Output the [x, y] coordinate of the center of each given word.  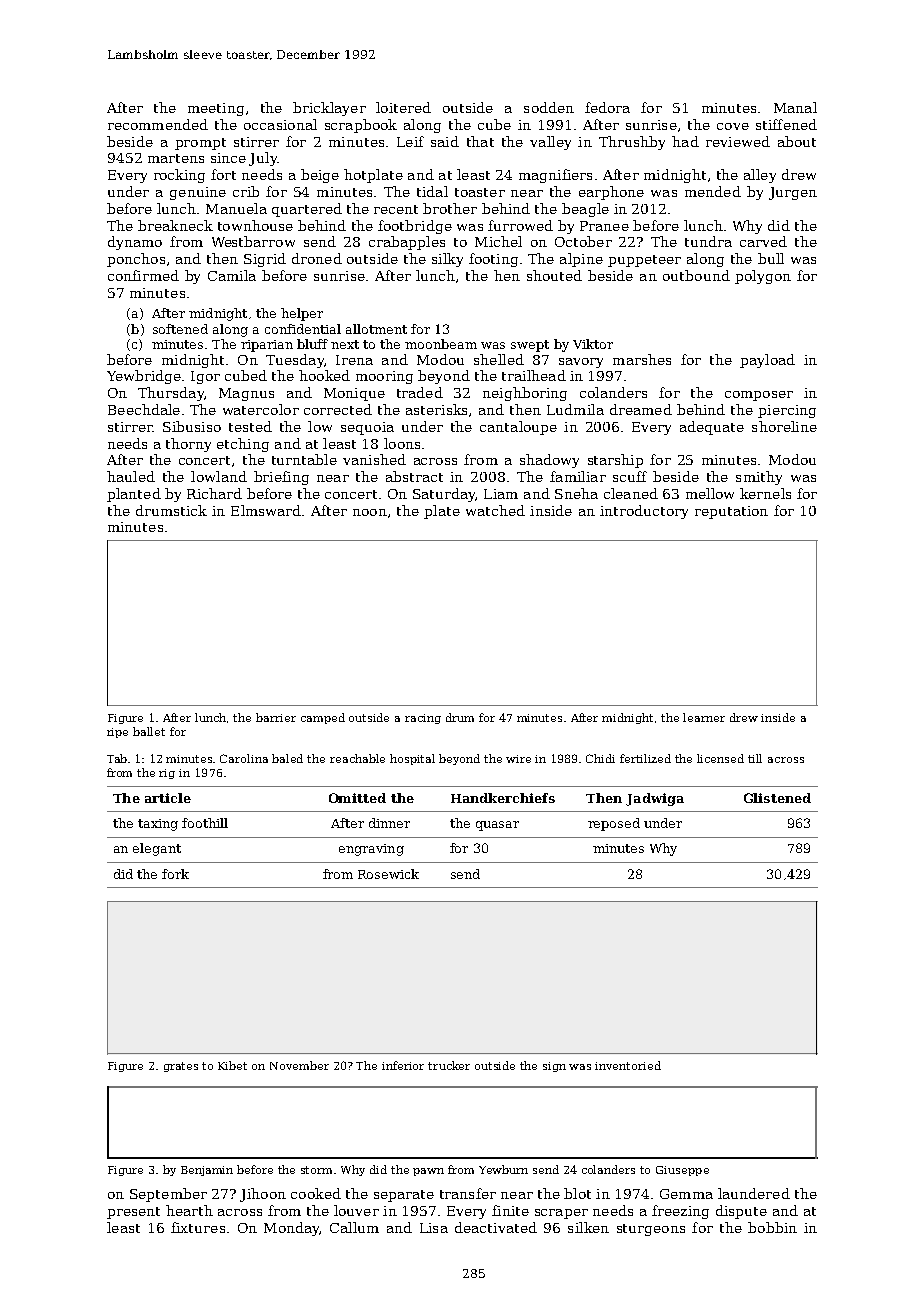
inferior [403, 1065]
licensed [720, 758]
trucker [449, 1065]
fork [175, 874]
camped [323, 718]
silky [447, 260]
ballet [149, 731]
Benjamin [207, 1171]
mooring [384, 377]
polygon [763, 277]
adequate [712, 428]
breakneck [175, 225]
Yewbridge [144, 377]
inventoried [628, 1065]
